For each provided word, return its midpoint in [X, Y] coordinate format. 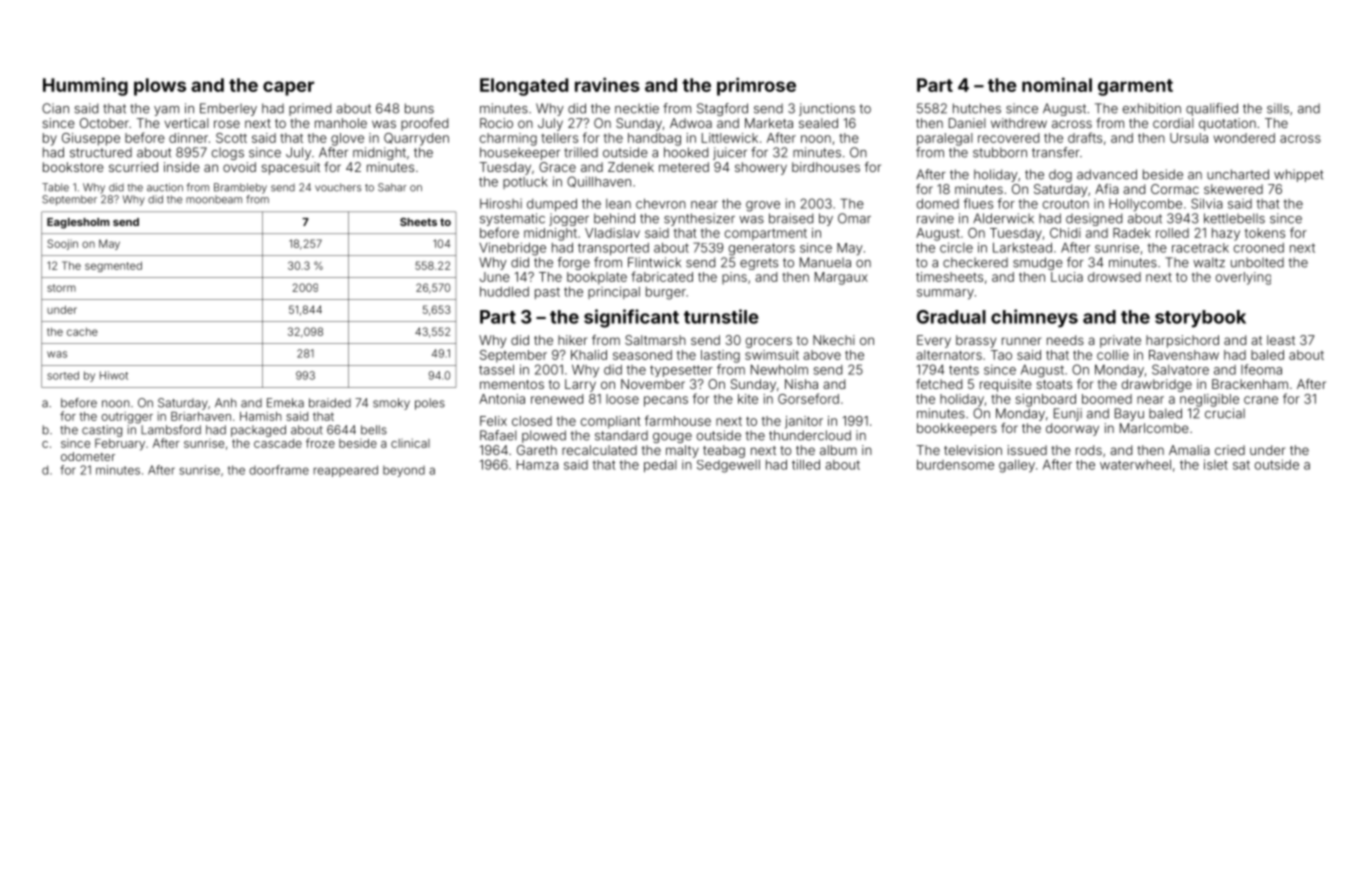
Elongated [524, 87]
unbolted [1257, 262]
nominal [1057, 84]
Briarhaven [201, 416]
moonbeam [214, 199]
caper [288, 88]
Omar [854, 218]
